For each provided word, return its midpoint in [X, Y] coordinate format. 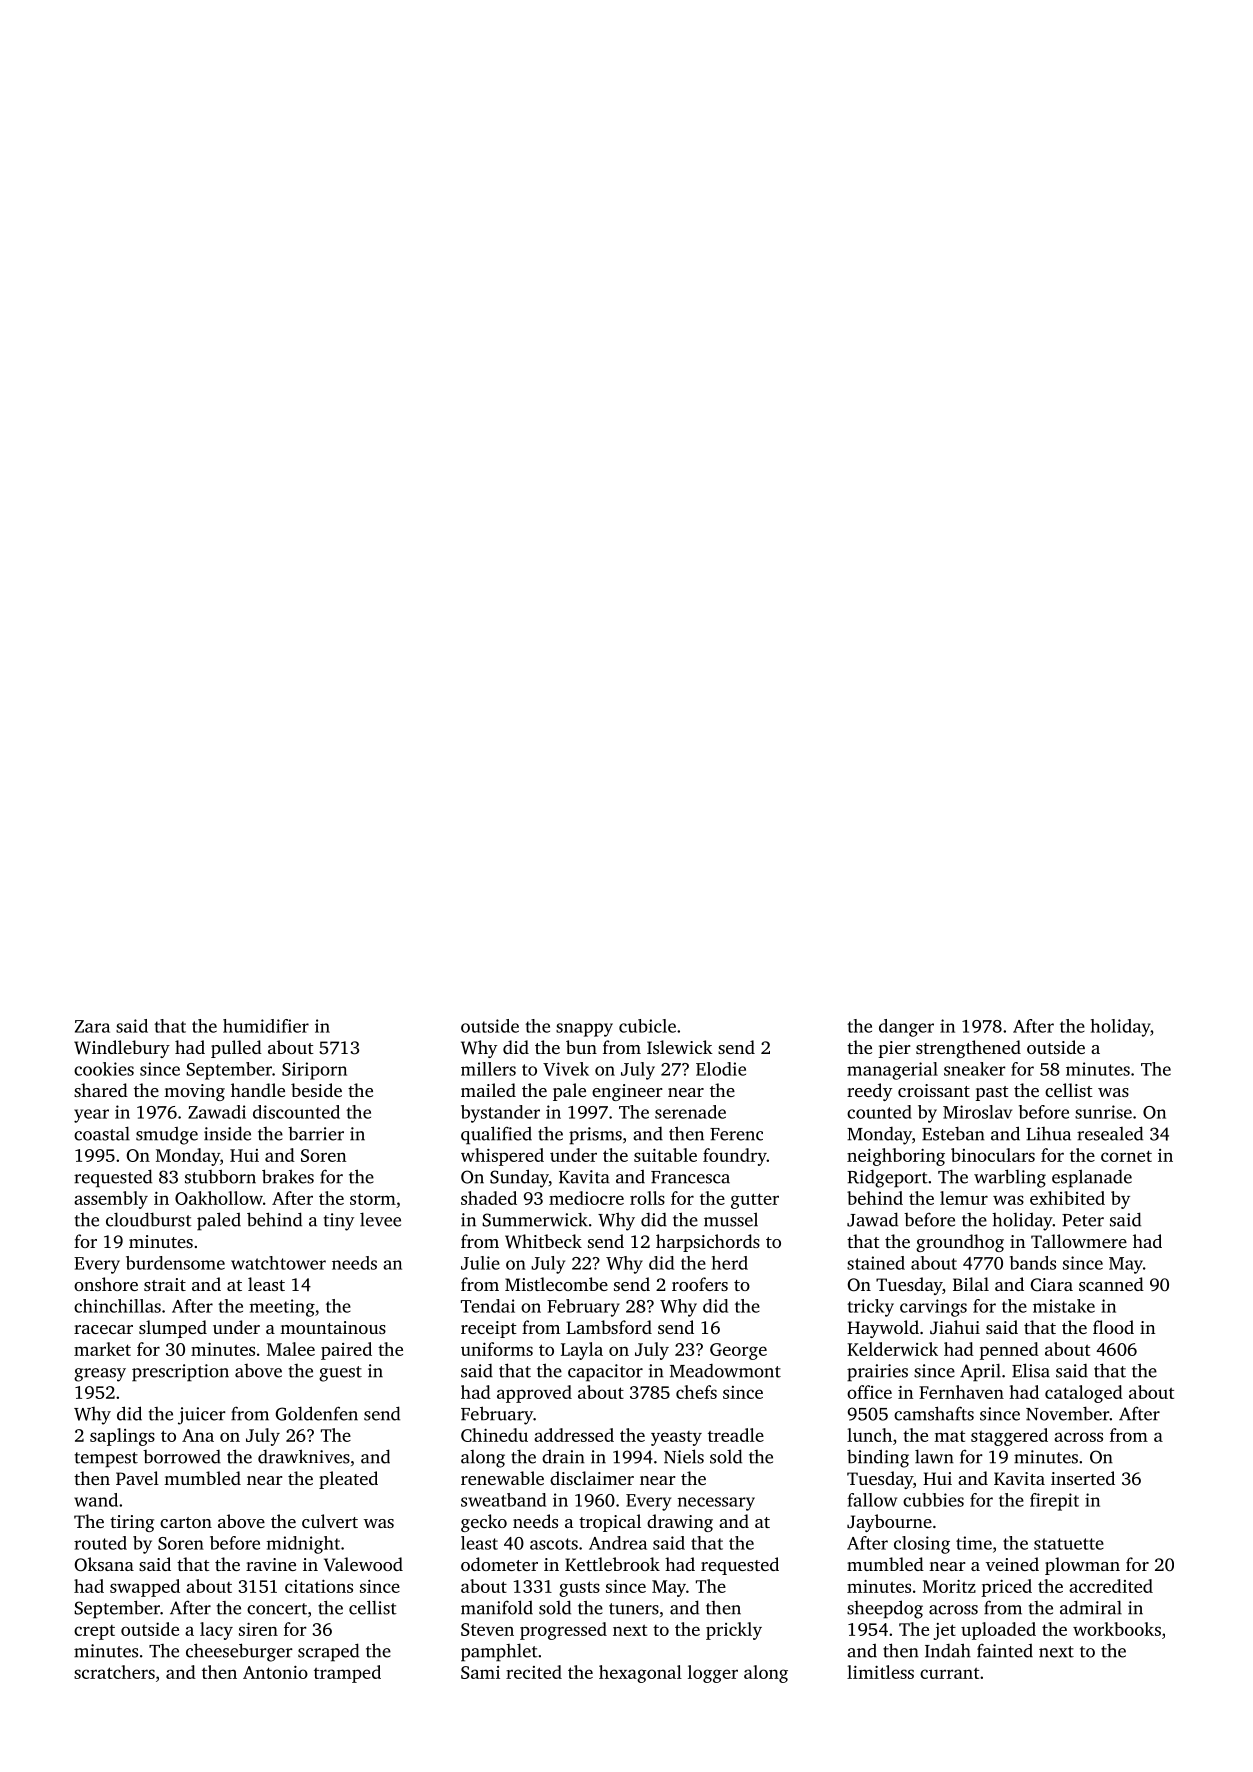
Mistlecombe [556, 1284]
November [1067, 1413]
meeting [282, 1308]
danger [906, 1028]
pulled [236, 1049]
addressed [574, 1435]
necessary [716, 1504]
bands [1033, 1263]
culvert [330, 1521]
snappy [584, 1030]
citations [319, 1586]
